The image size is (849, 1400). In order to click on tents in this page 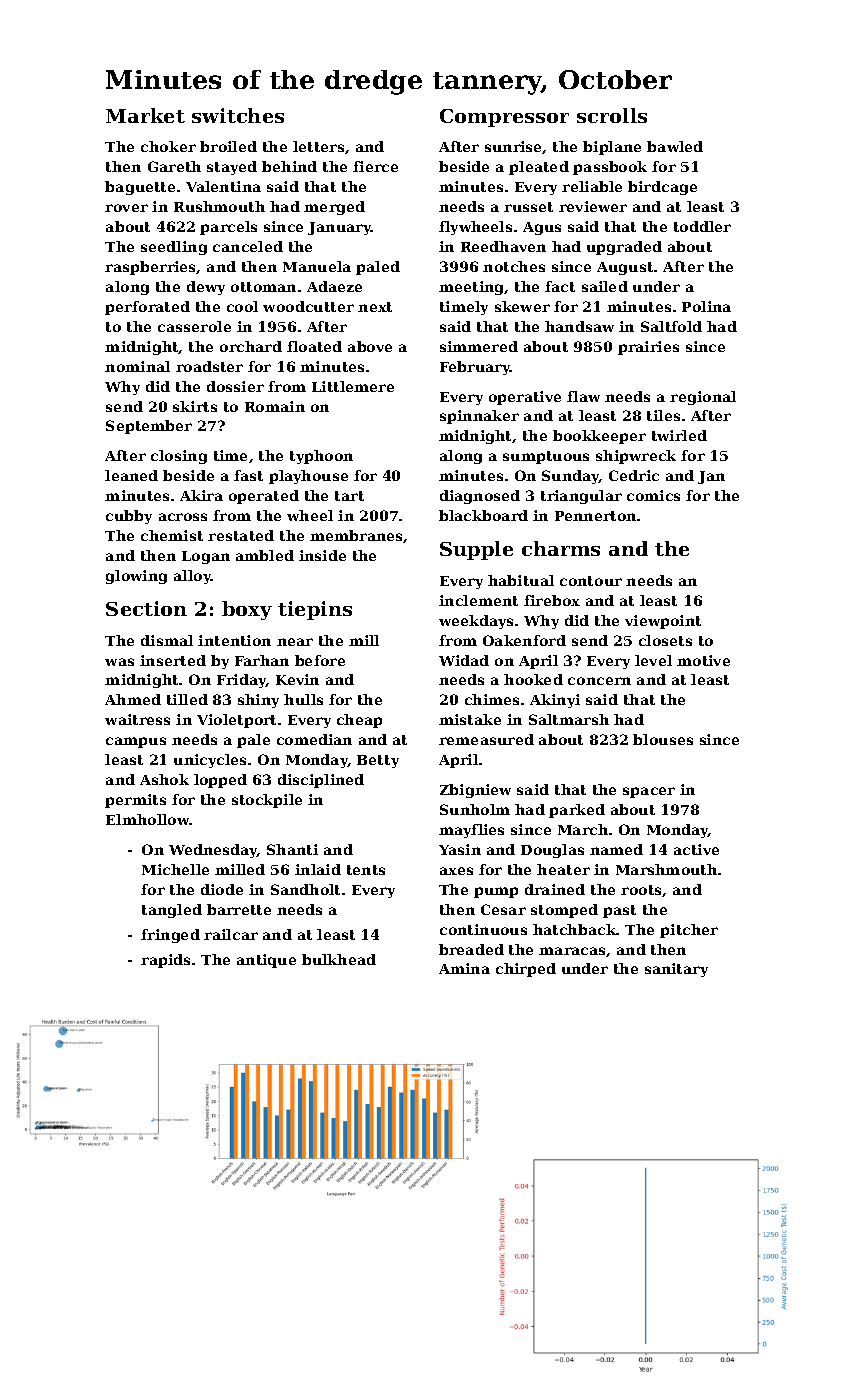, I will do `click(366, 870)`.
